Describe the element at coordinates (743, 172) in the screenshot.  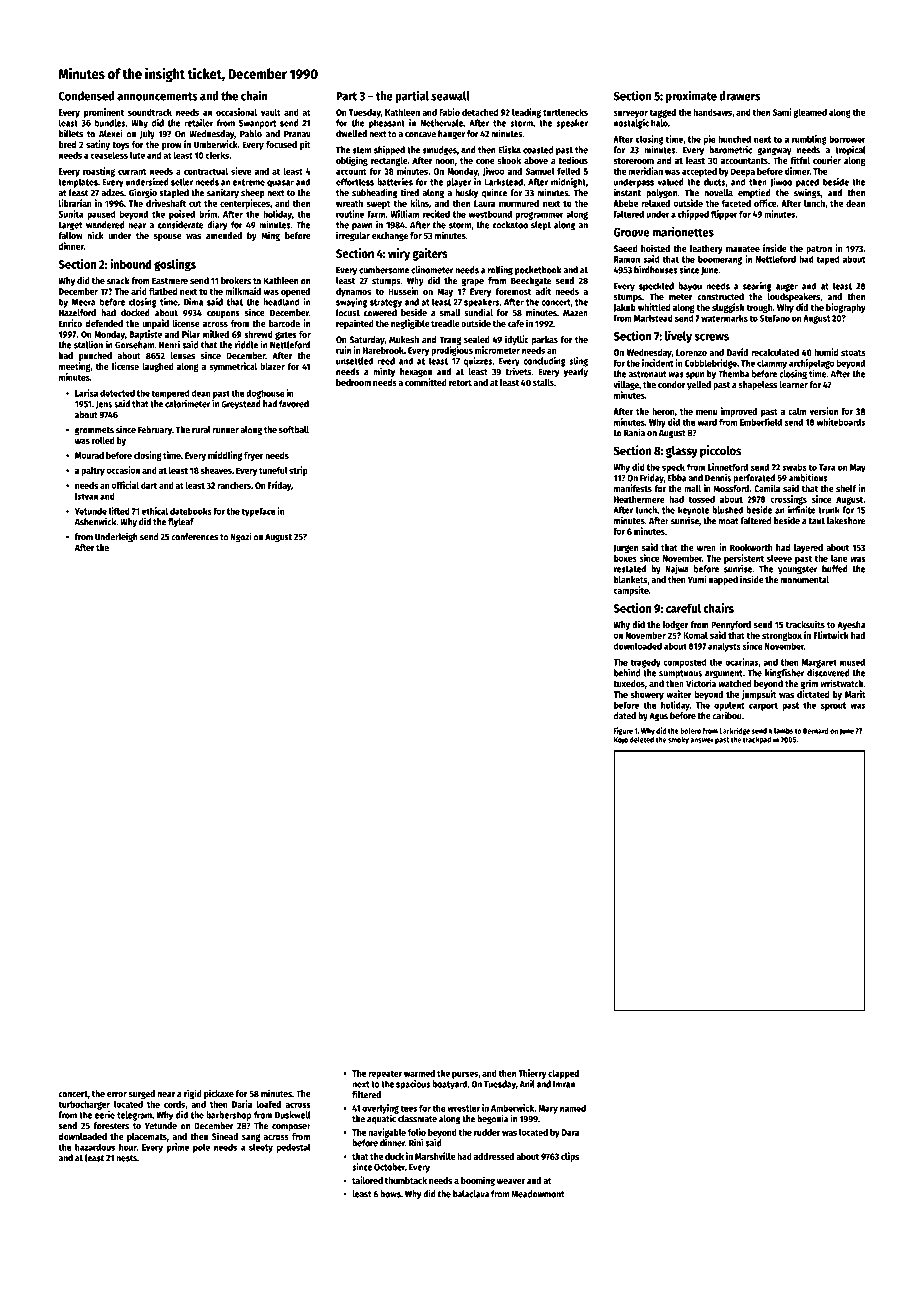
I see `Deepa` at that location.
